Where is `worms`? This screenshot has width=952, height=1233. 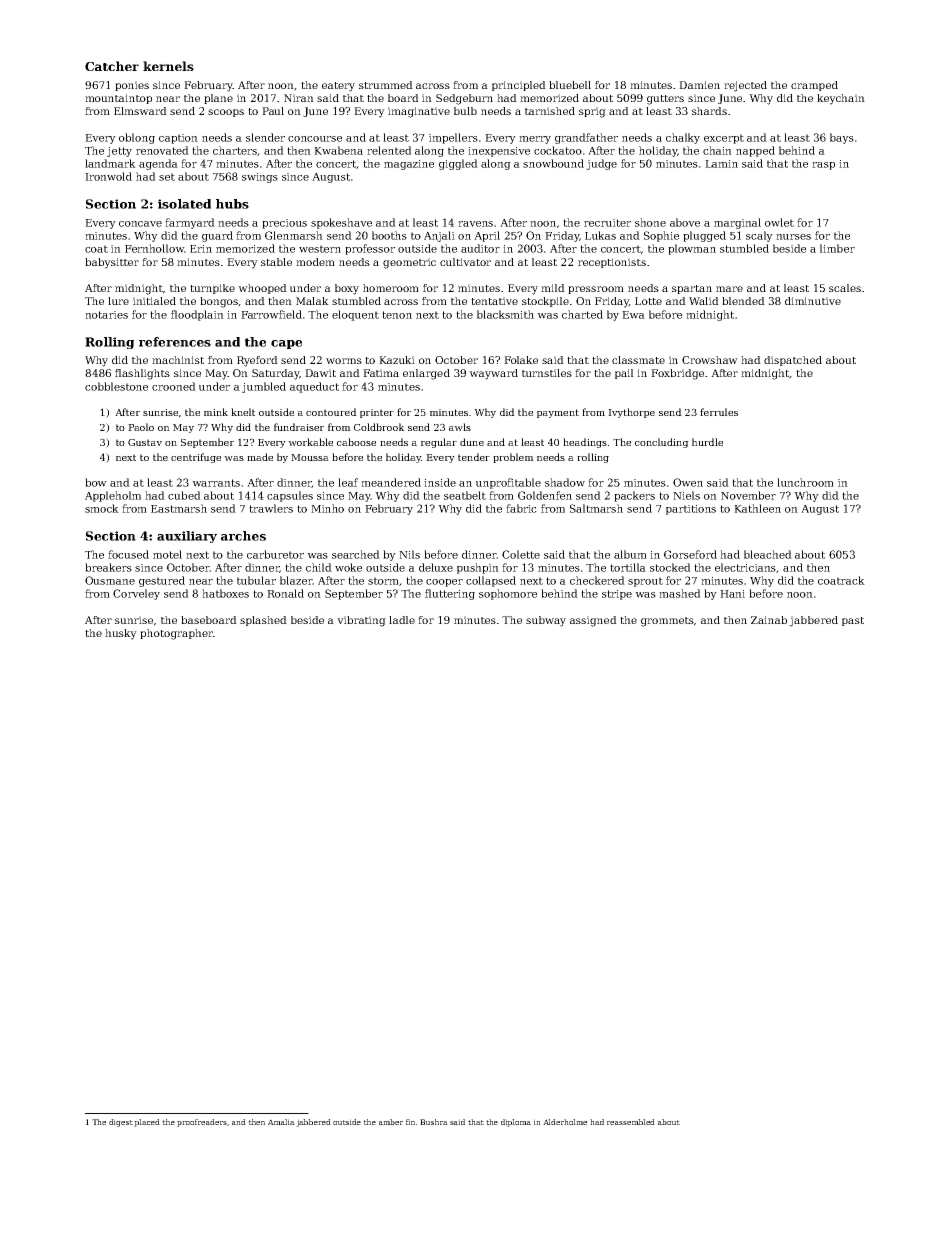
worms is located at coordinates (344, 361).
